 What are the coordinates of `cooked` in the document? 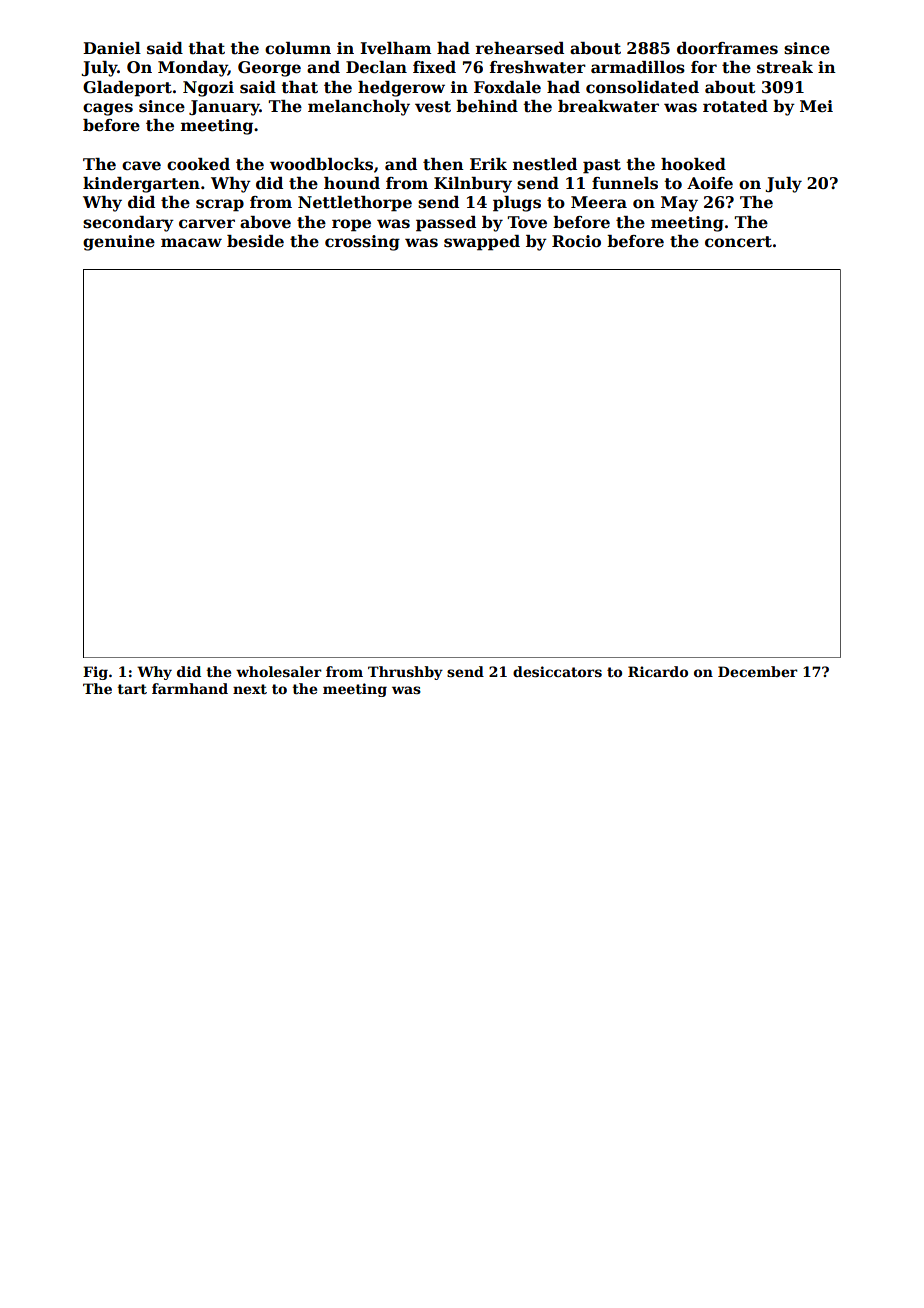 It's located at (198, 164).
